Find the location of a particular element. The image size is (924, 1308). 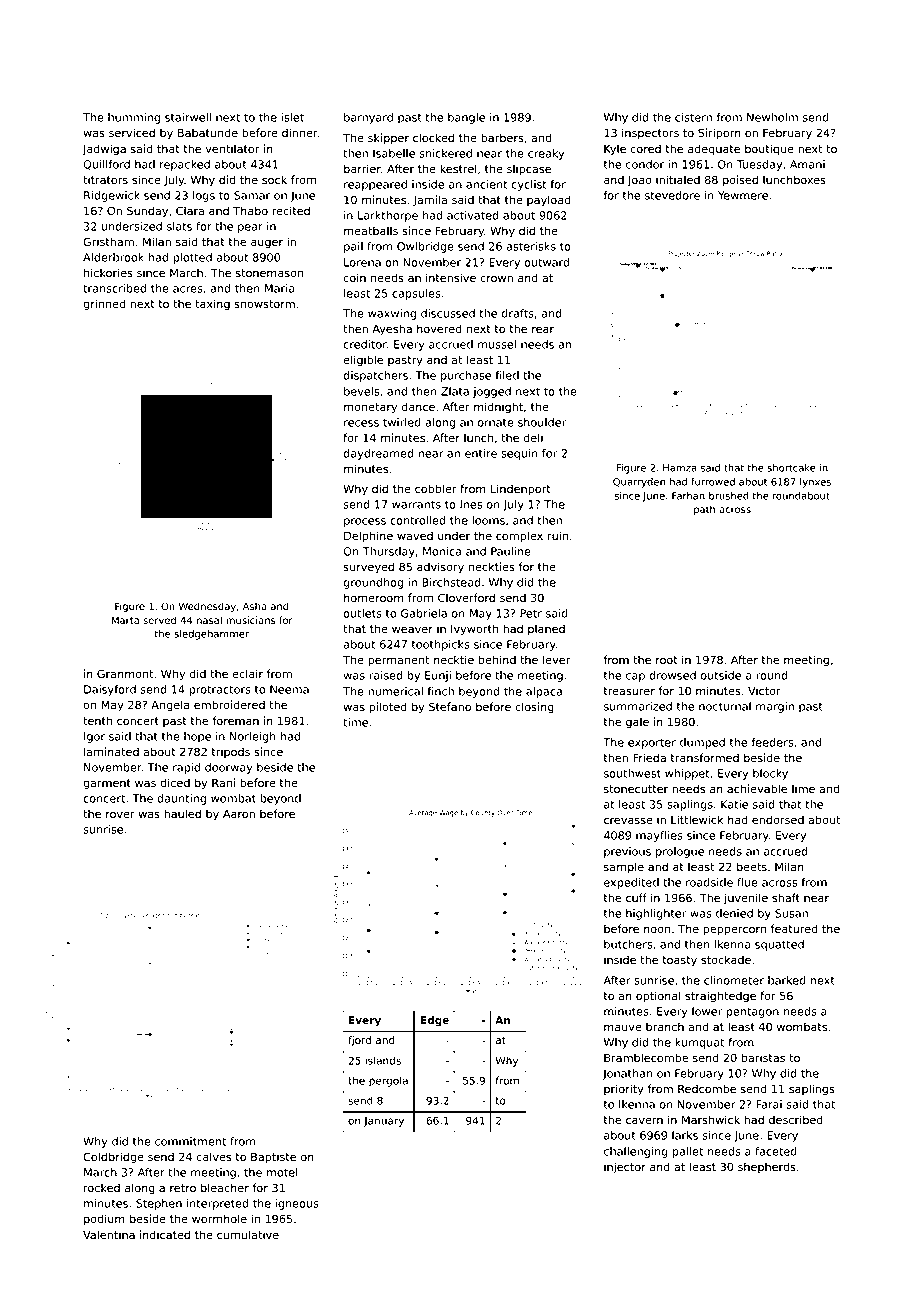

igneous is located at coordinates (297, 1204).
